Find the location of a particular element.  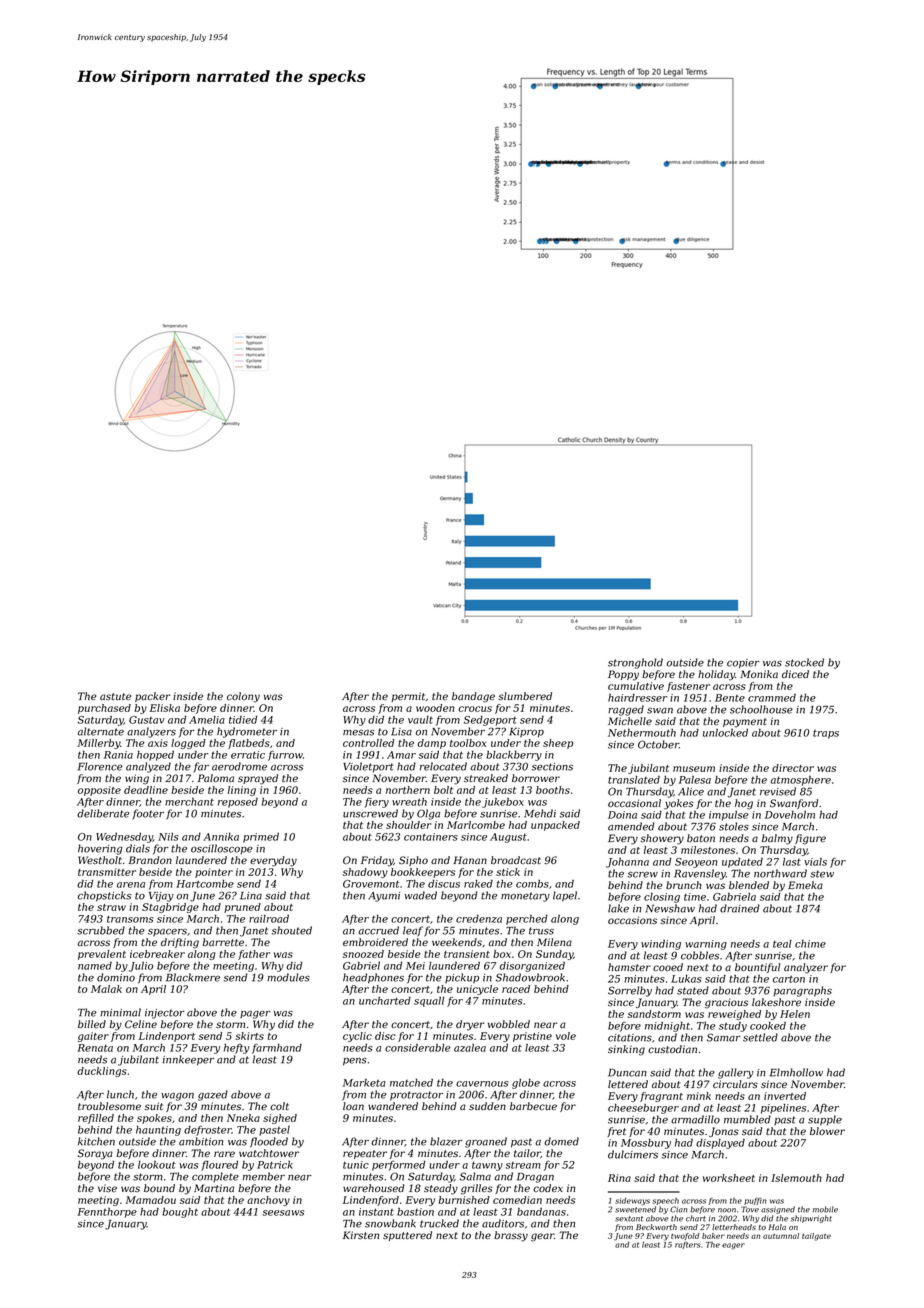

performed is located at coordinates (398, 1166).
